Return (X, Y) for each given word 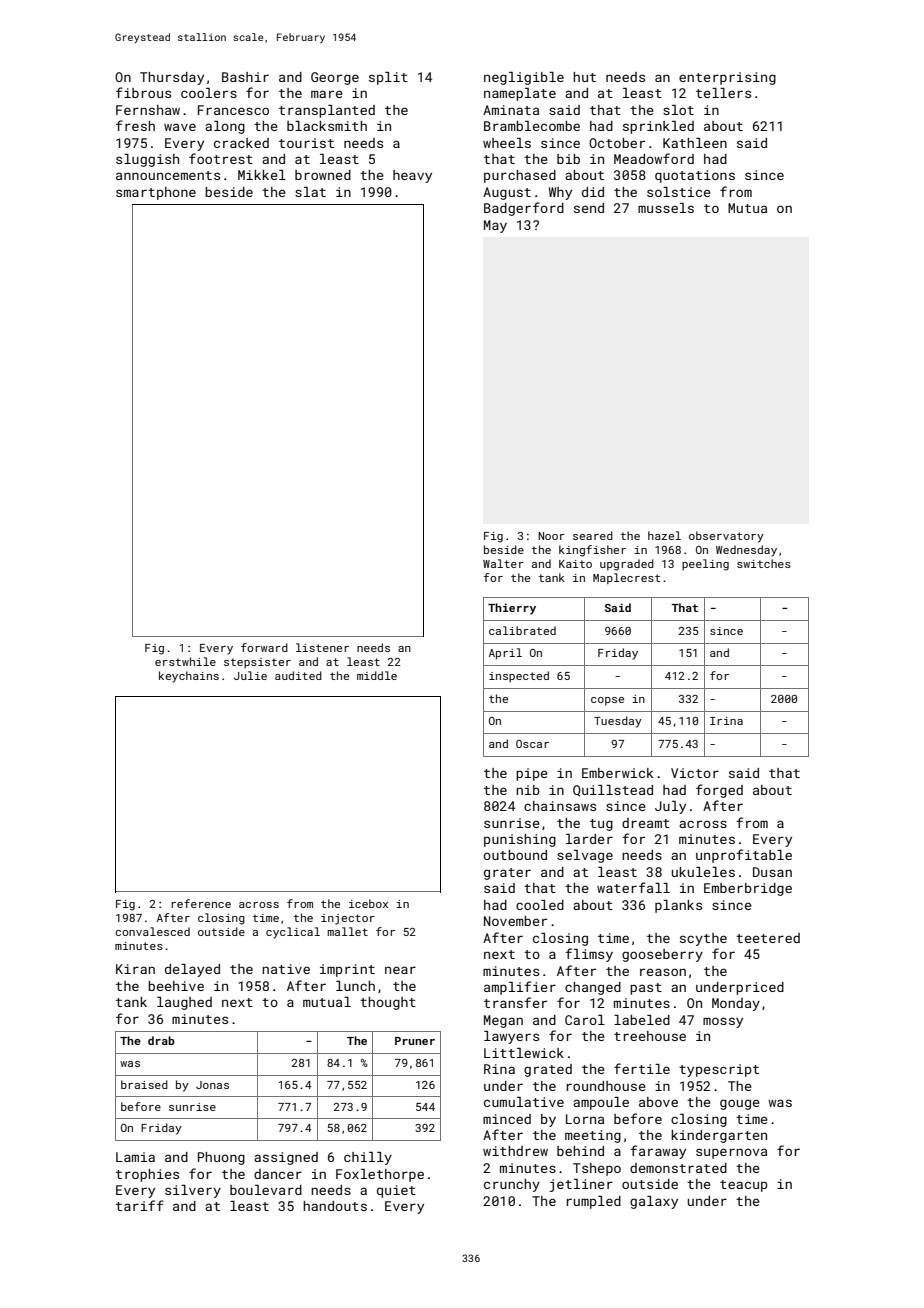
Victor (695, 773)
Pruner (415, 1041)
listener (322, 647)
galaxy (654, 1202)
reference (201, 903)
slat (310, 192)
